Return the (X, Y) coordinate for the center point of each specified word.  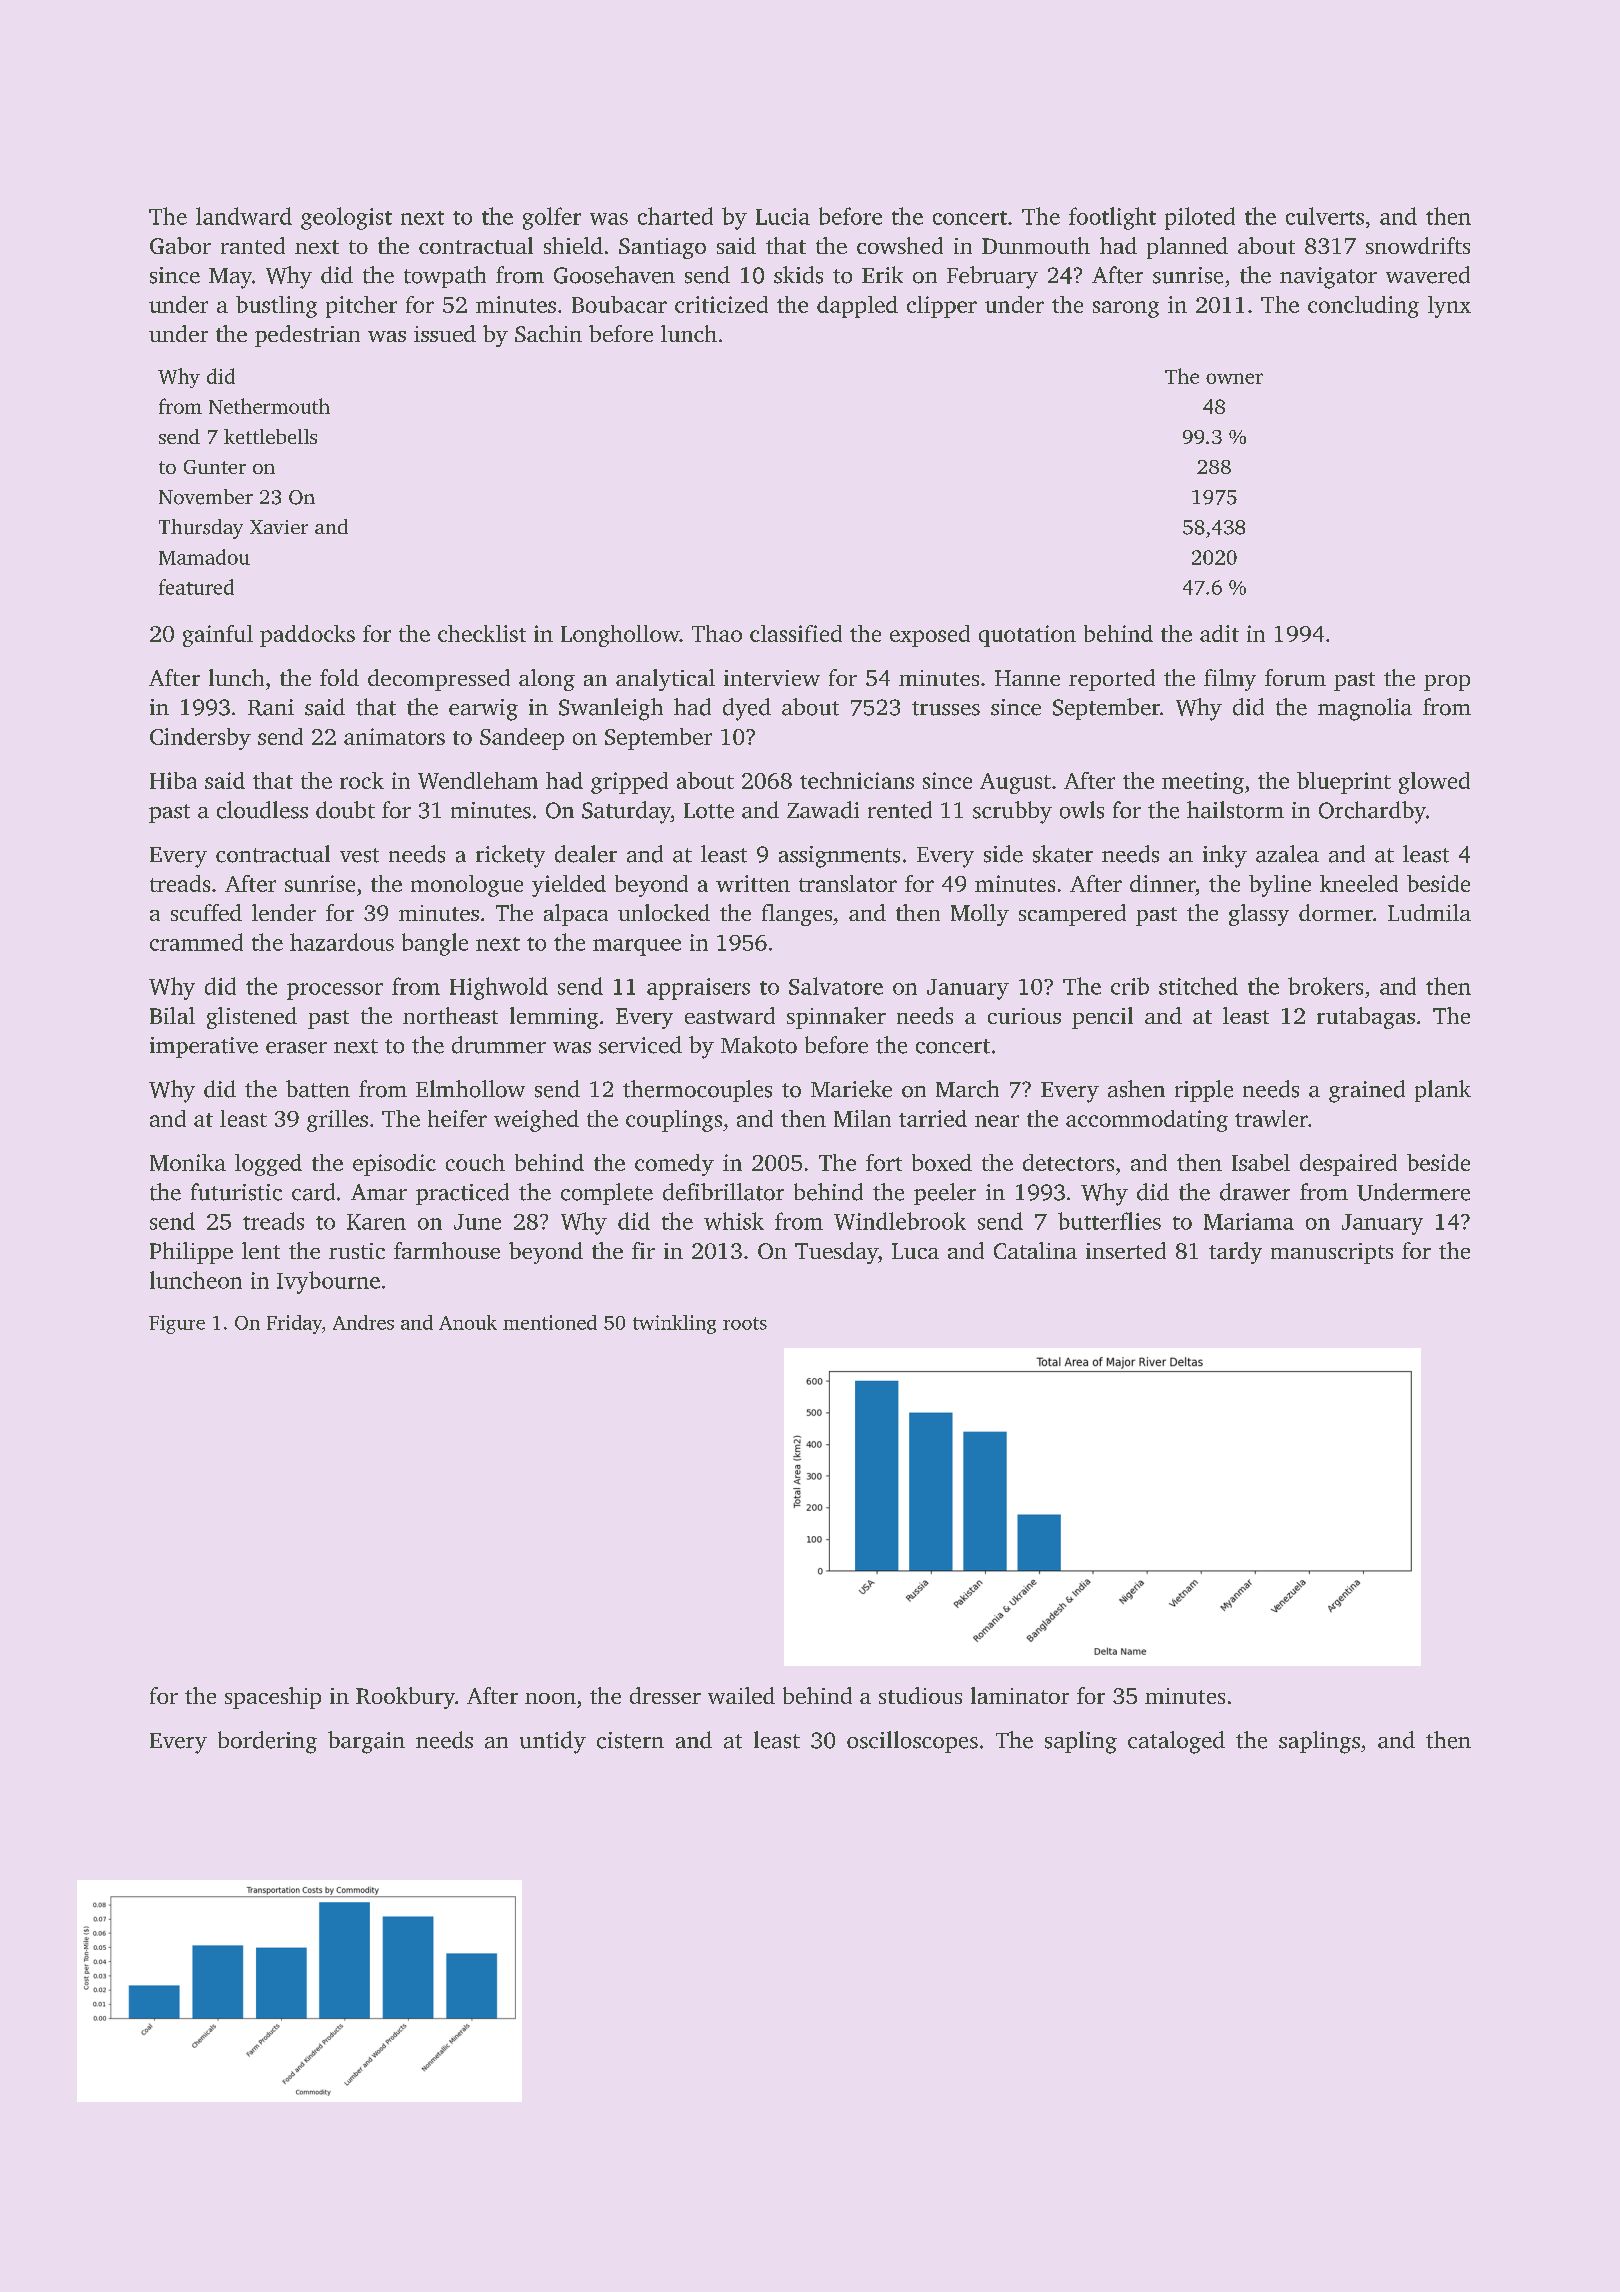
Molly (980, 915)
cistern (630, 1740)
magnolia (1365, 709)
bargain (366, 1742)
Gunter (215, 467)
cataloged (1176, 1742)
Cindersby (200, 739)
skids (798, 275)
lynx (1449, 307)
